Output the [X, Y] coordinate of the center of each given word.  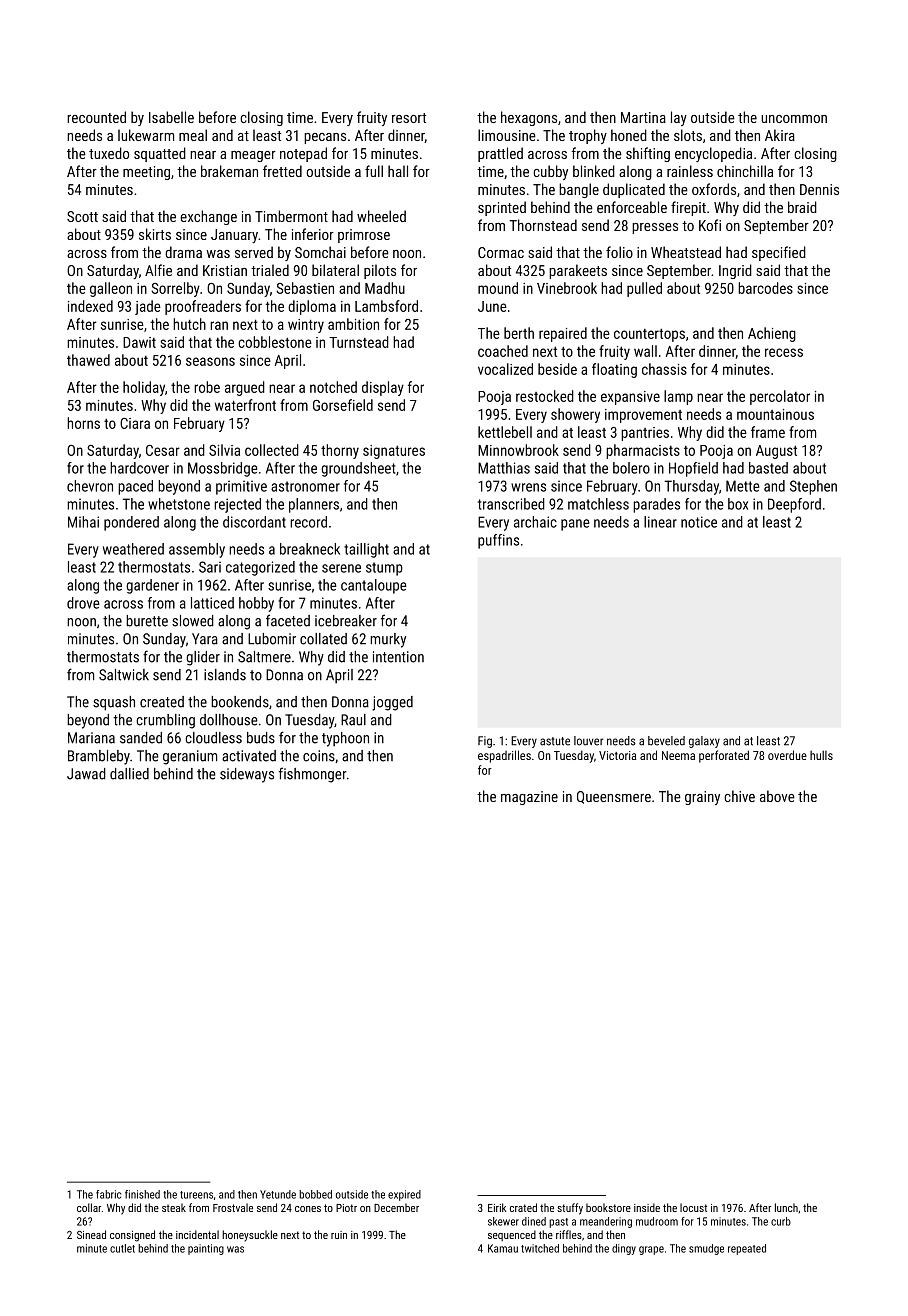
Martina [643, 117]
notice [699, 522]
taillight [366, 550]
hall [398, 171]
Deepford [794, 505]
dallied [129, 774]
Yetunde [278, 1194]
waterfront [245, 405]
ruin [339, 1235]
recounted [96, 117]
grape [651, 1250]
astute [555, 741]
